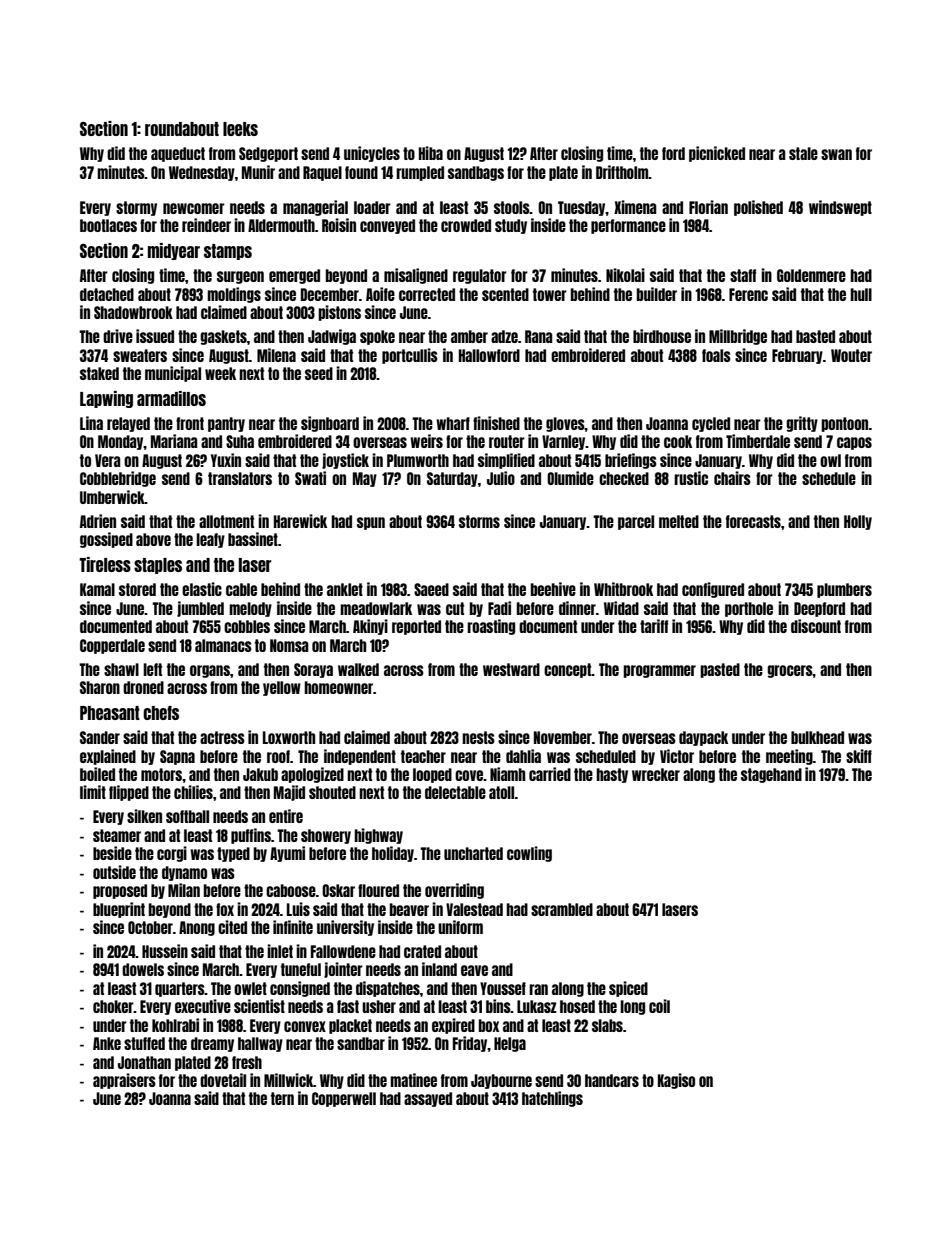 The height and width of the page is (1233, 952). Describe the element at coordinates (360, 757) in the page. I see `independent` at that location.
